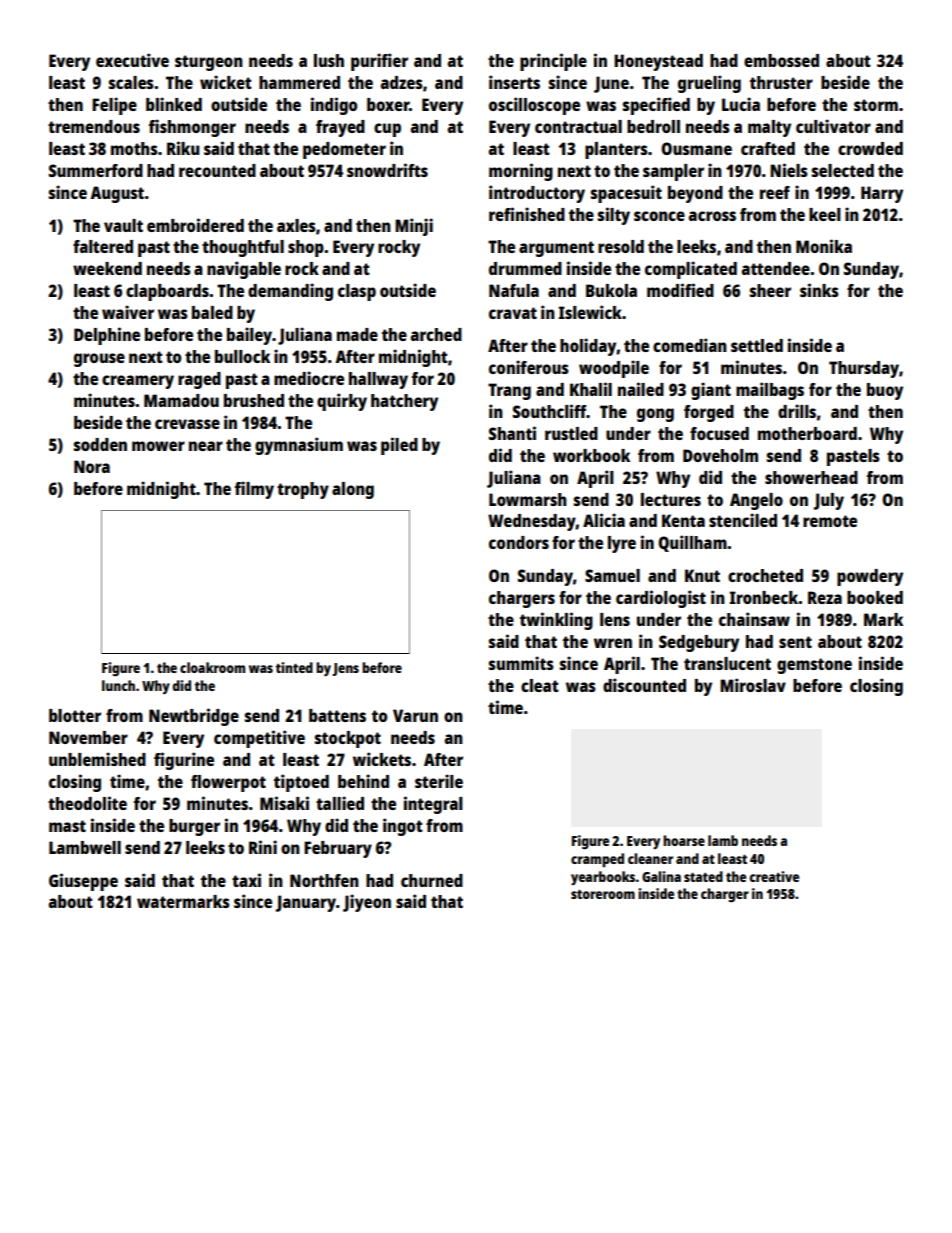 This screenshot has height=1233, width=952. What do you see at coordinates (254, 490) in the screenshot?
I see `filmy` at bounding box center [254, 490].
